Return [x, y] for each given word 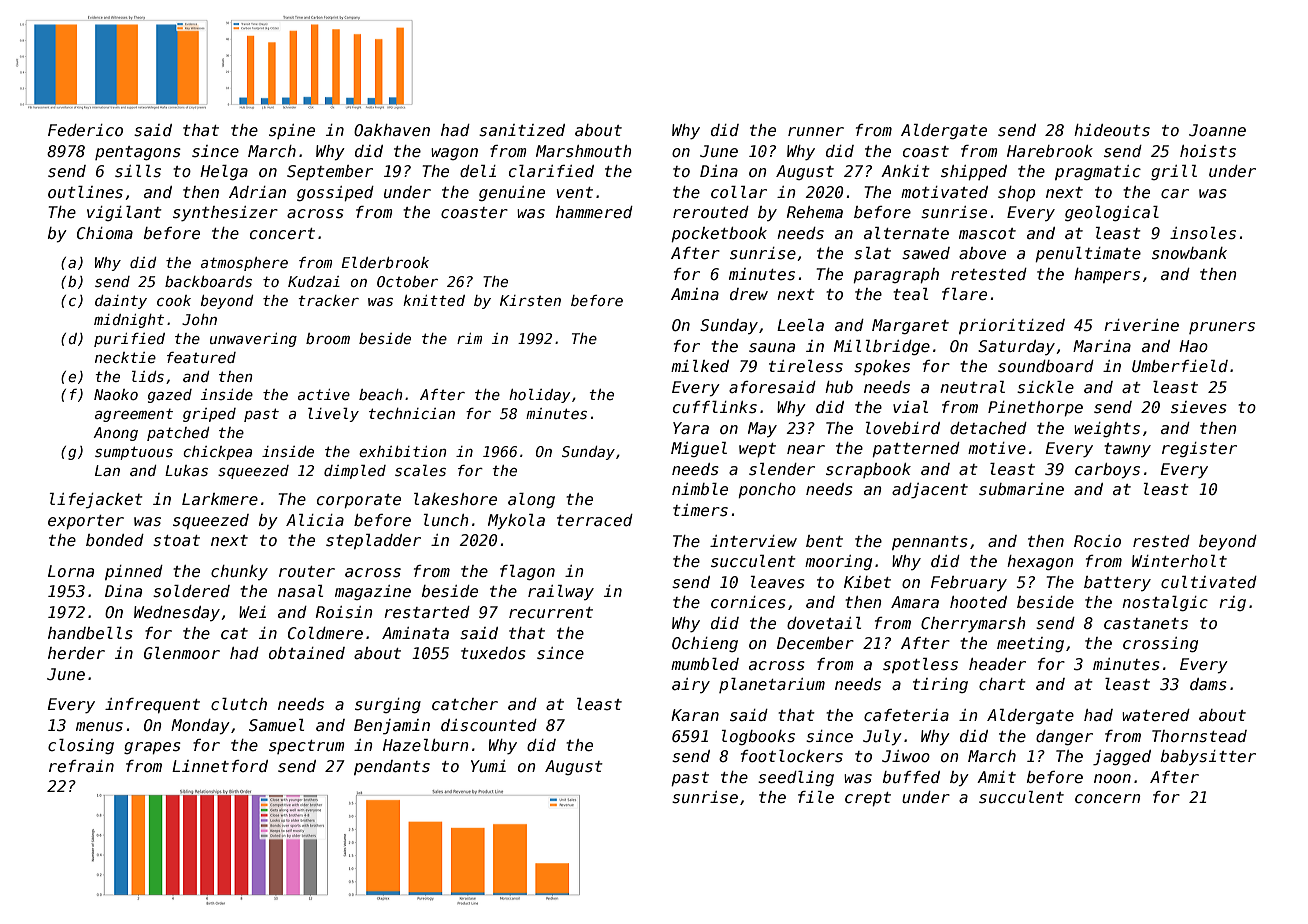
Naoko [116, 394]
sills [138, 171]
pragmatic [1098, 172]
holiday [540, 396]
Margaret [910, 326]
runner [816, 131]
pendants [392, 767]
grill [1174, 172]
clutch [239, 704]
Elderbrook [385, 262]
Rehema [815, 212]
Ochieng [705, 644]
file [816, 797]
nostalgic [1165, 603]
